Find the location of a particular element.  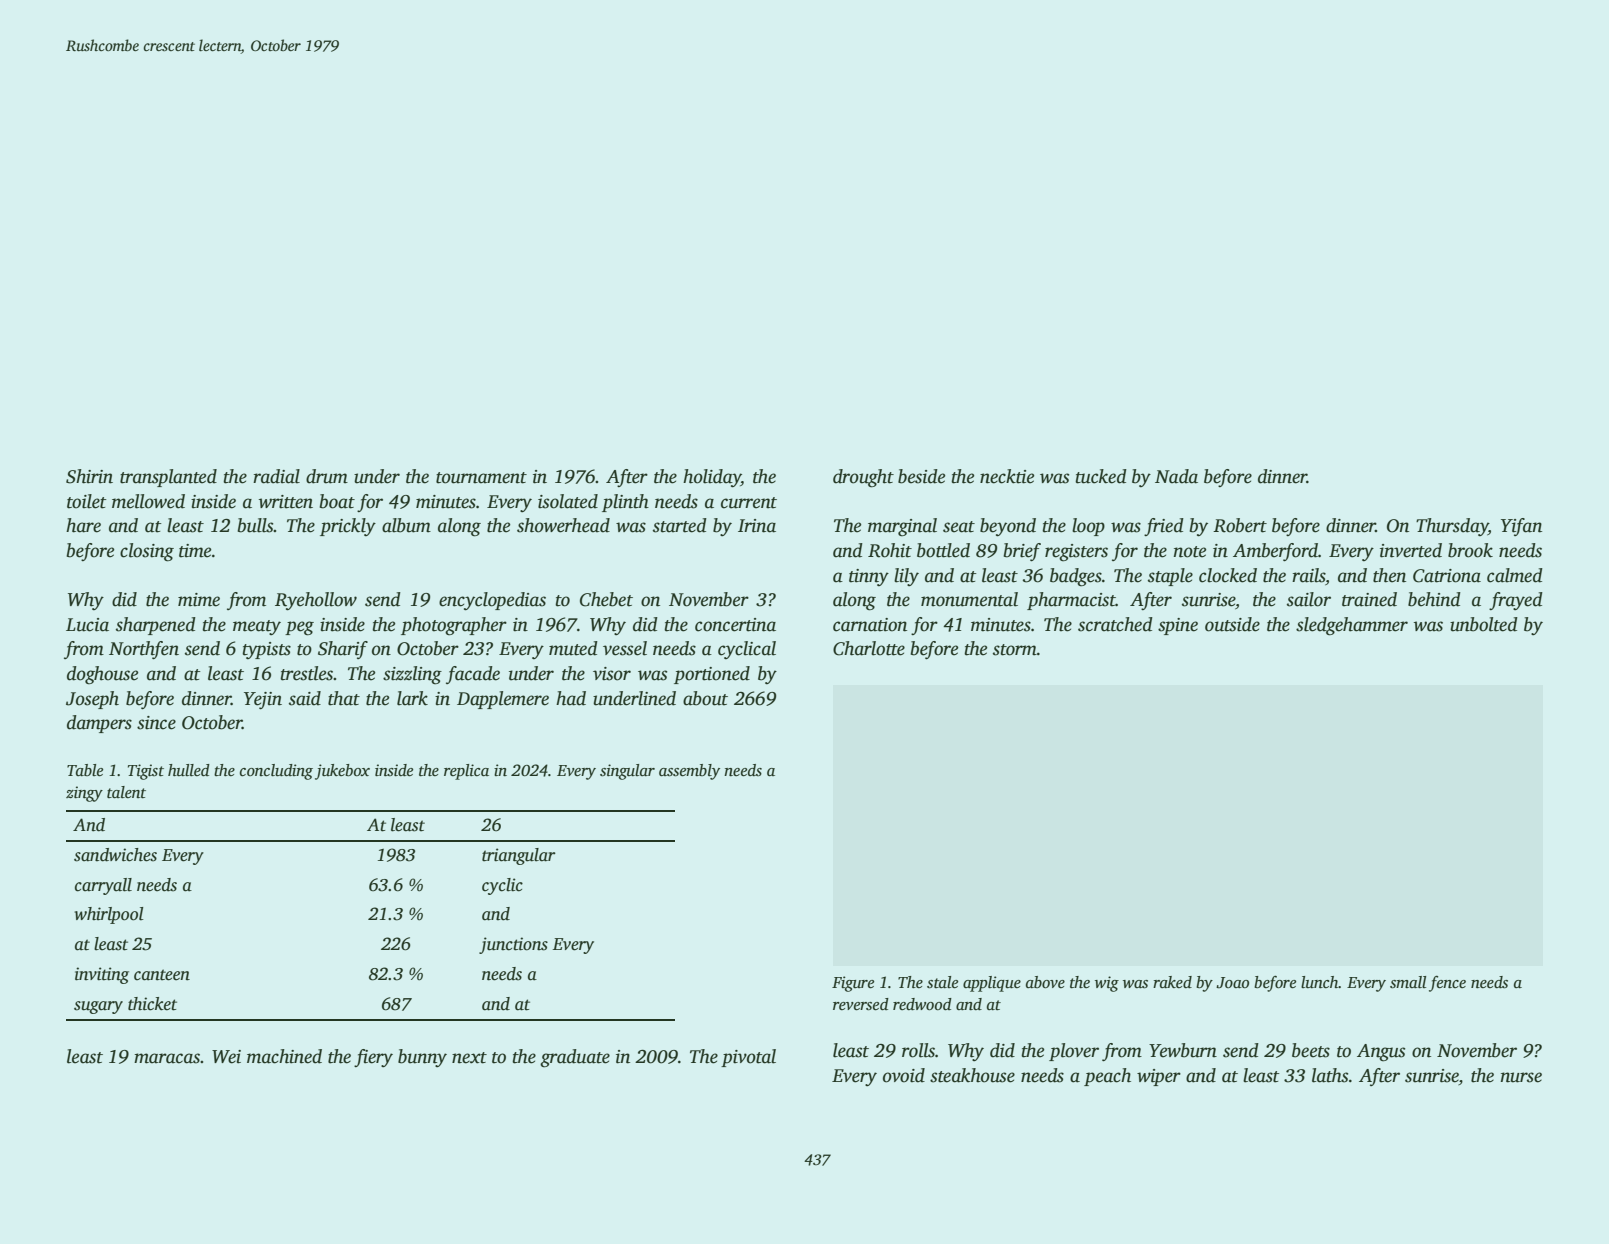

Lucia is located at coordinates (87, 625).
